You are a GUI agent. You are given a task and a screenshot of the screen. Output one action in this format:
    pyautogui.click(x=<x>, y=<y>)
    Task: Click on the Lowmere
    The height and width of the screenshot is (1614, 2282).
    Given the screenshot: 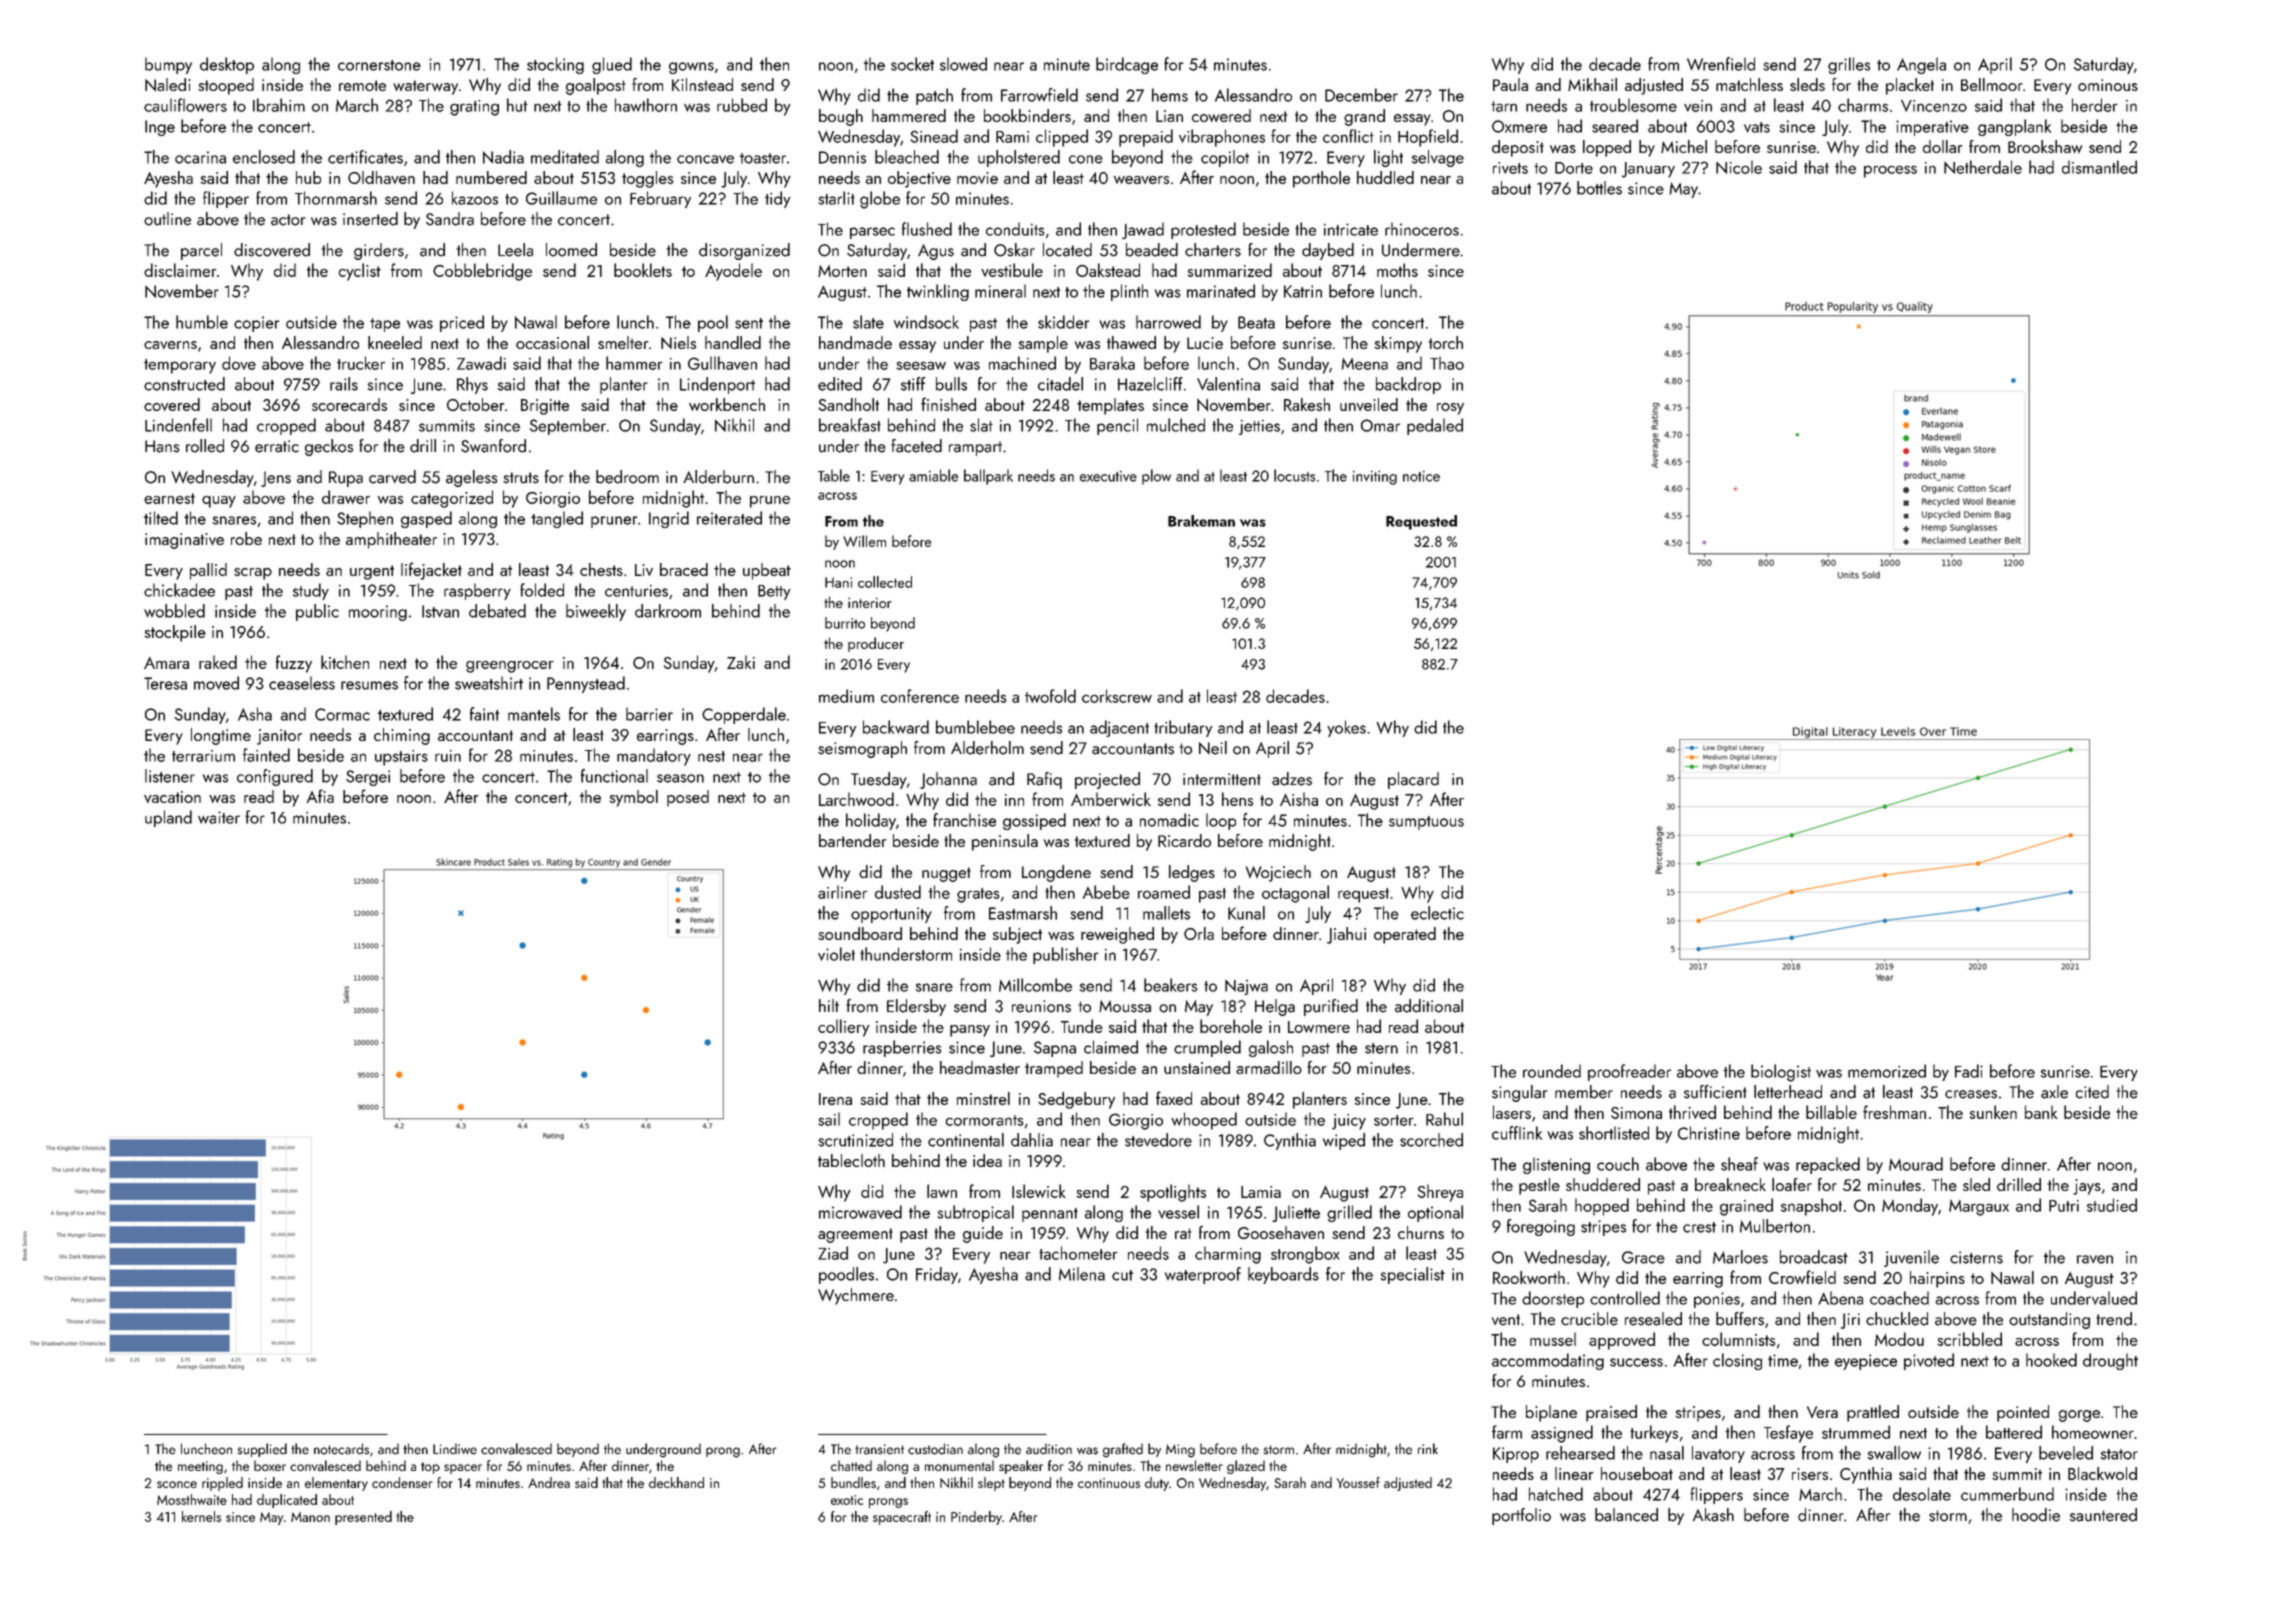 What is the action you would take?
    pyautogui.click(x=1319, y=1027)
